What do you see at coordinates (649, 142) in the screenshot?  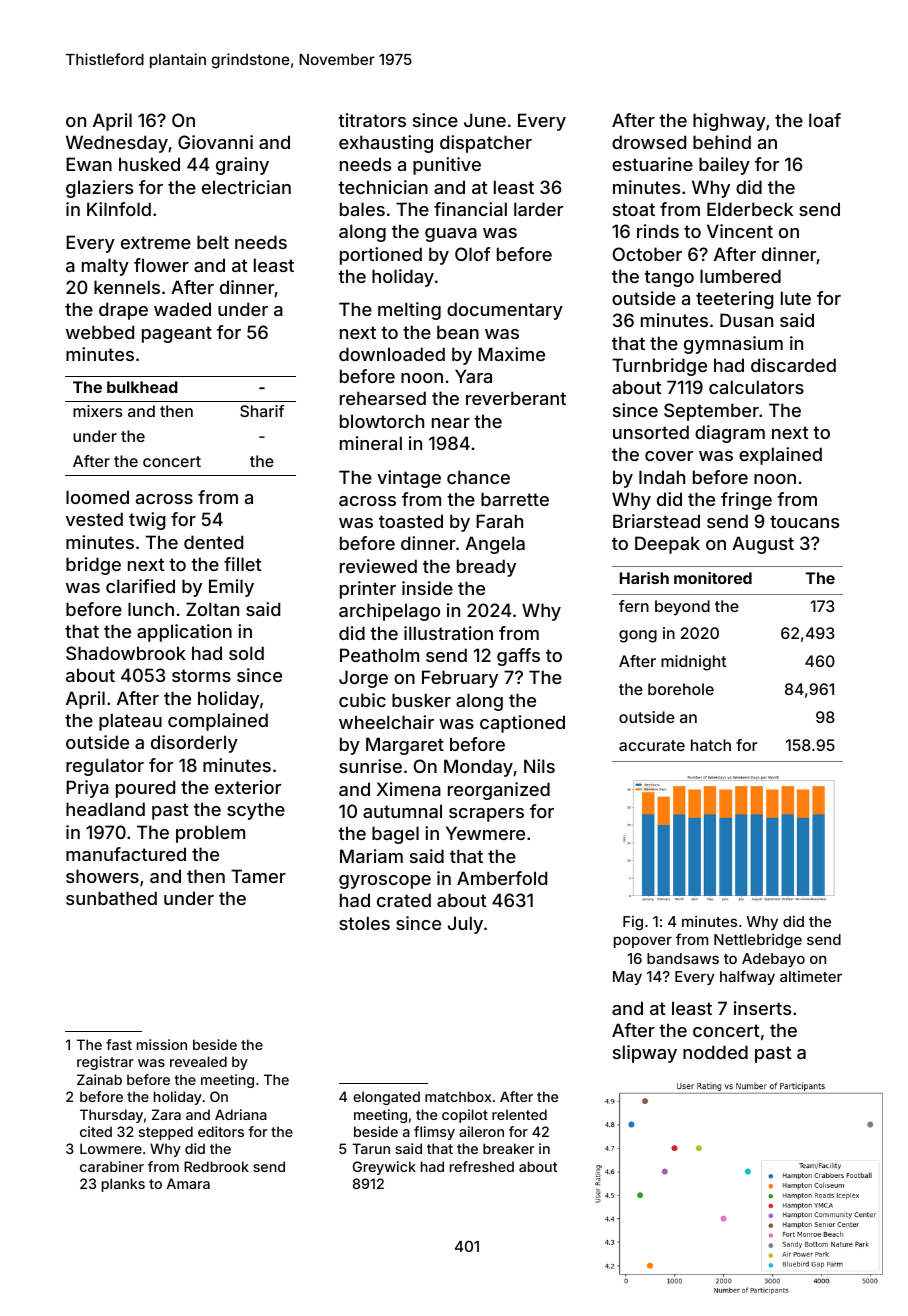 I see `drowsed` at bounding box center [649, 142].
